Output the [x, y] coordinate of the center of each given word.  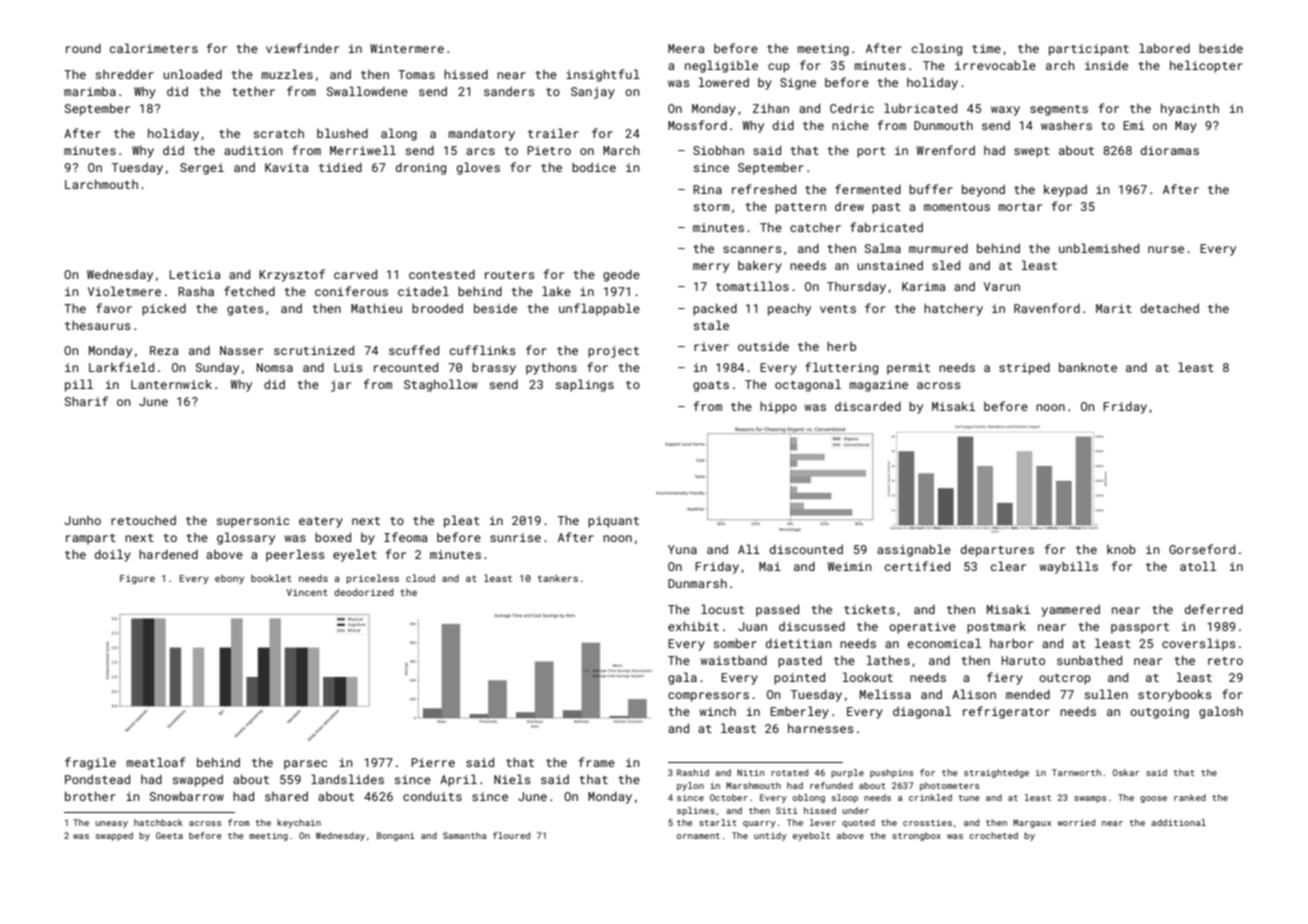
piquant [613, 522]
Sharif [86, 401]
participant [1089, 50]
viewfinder [302, 48]
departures [997, 551]
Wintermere [407, 48]
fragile [90, 763]
